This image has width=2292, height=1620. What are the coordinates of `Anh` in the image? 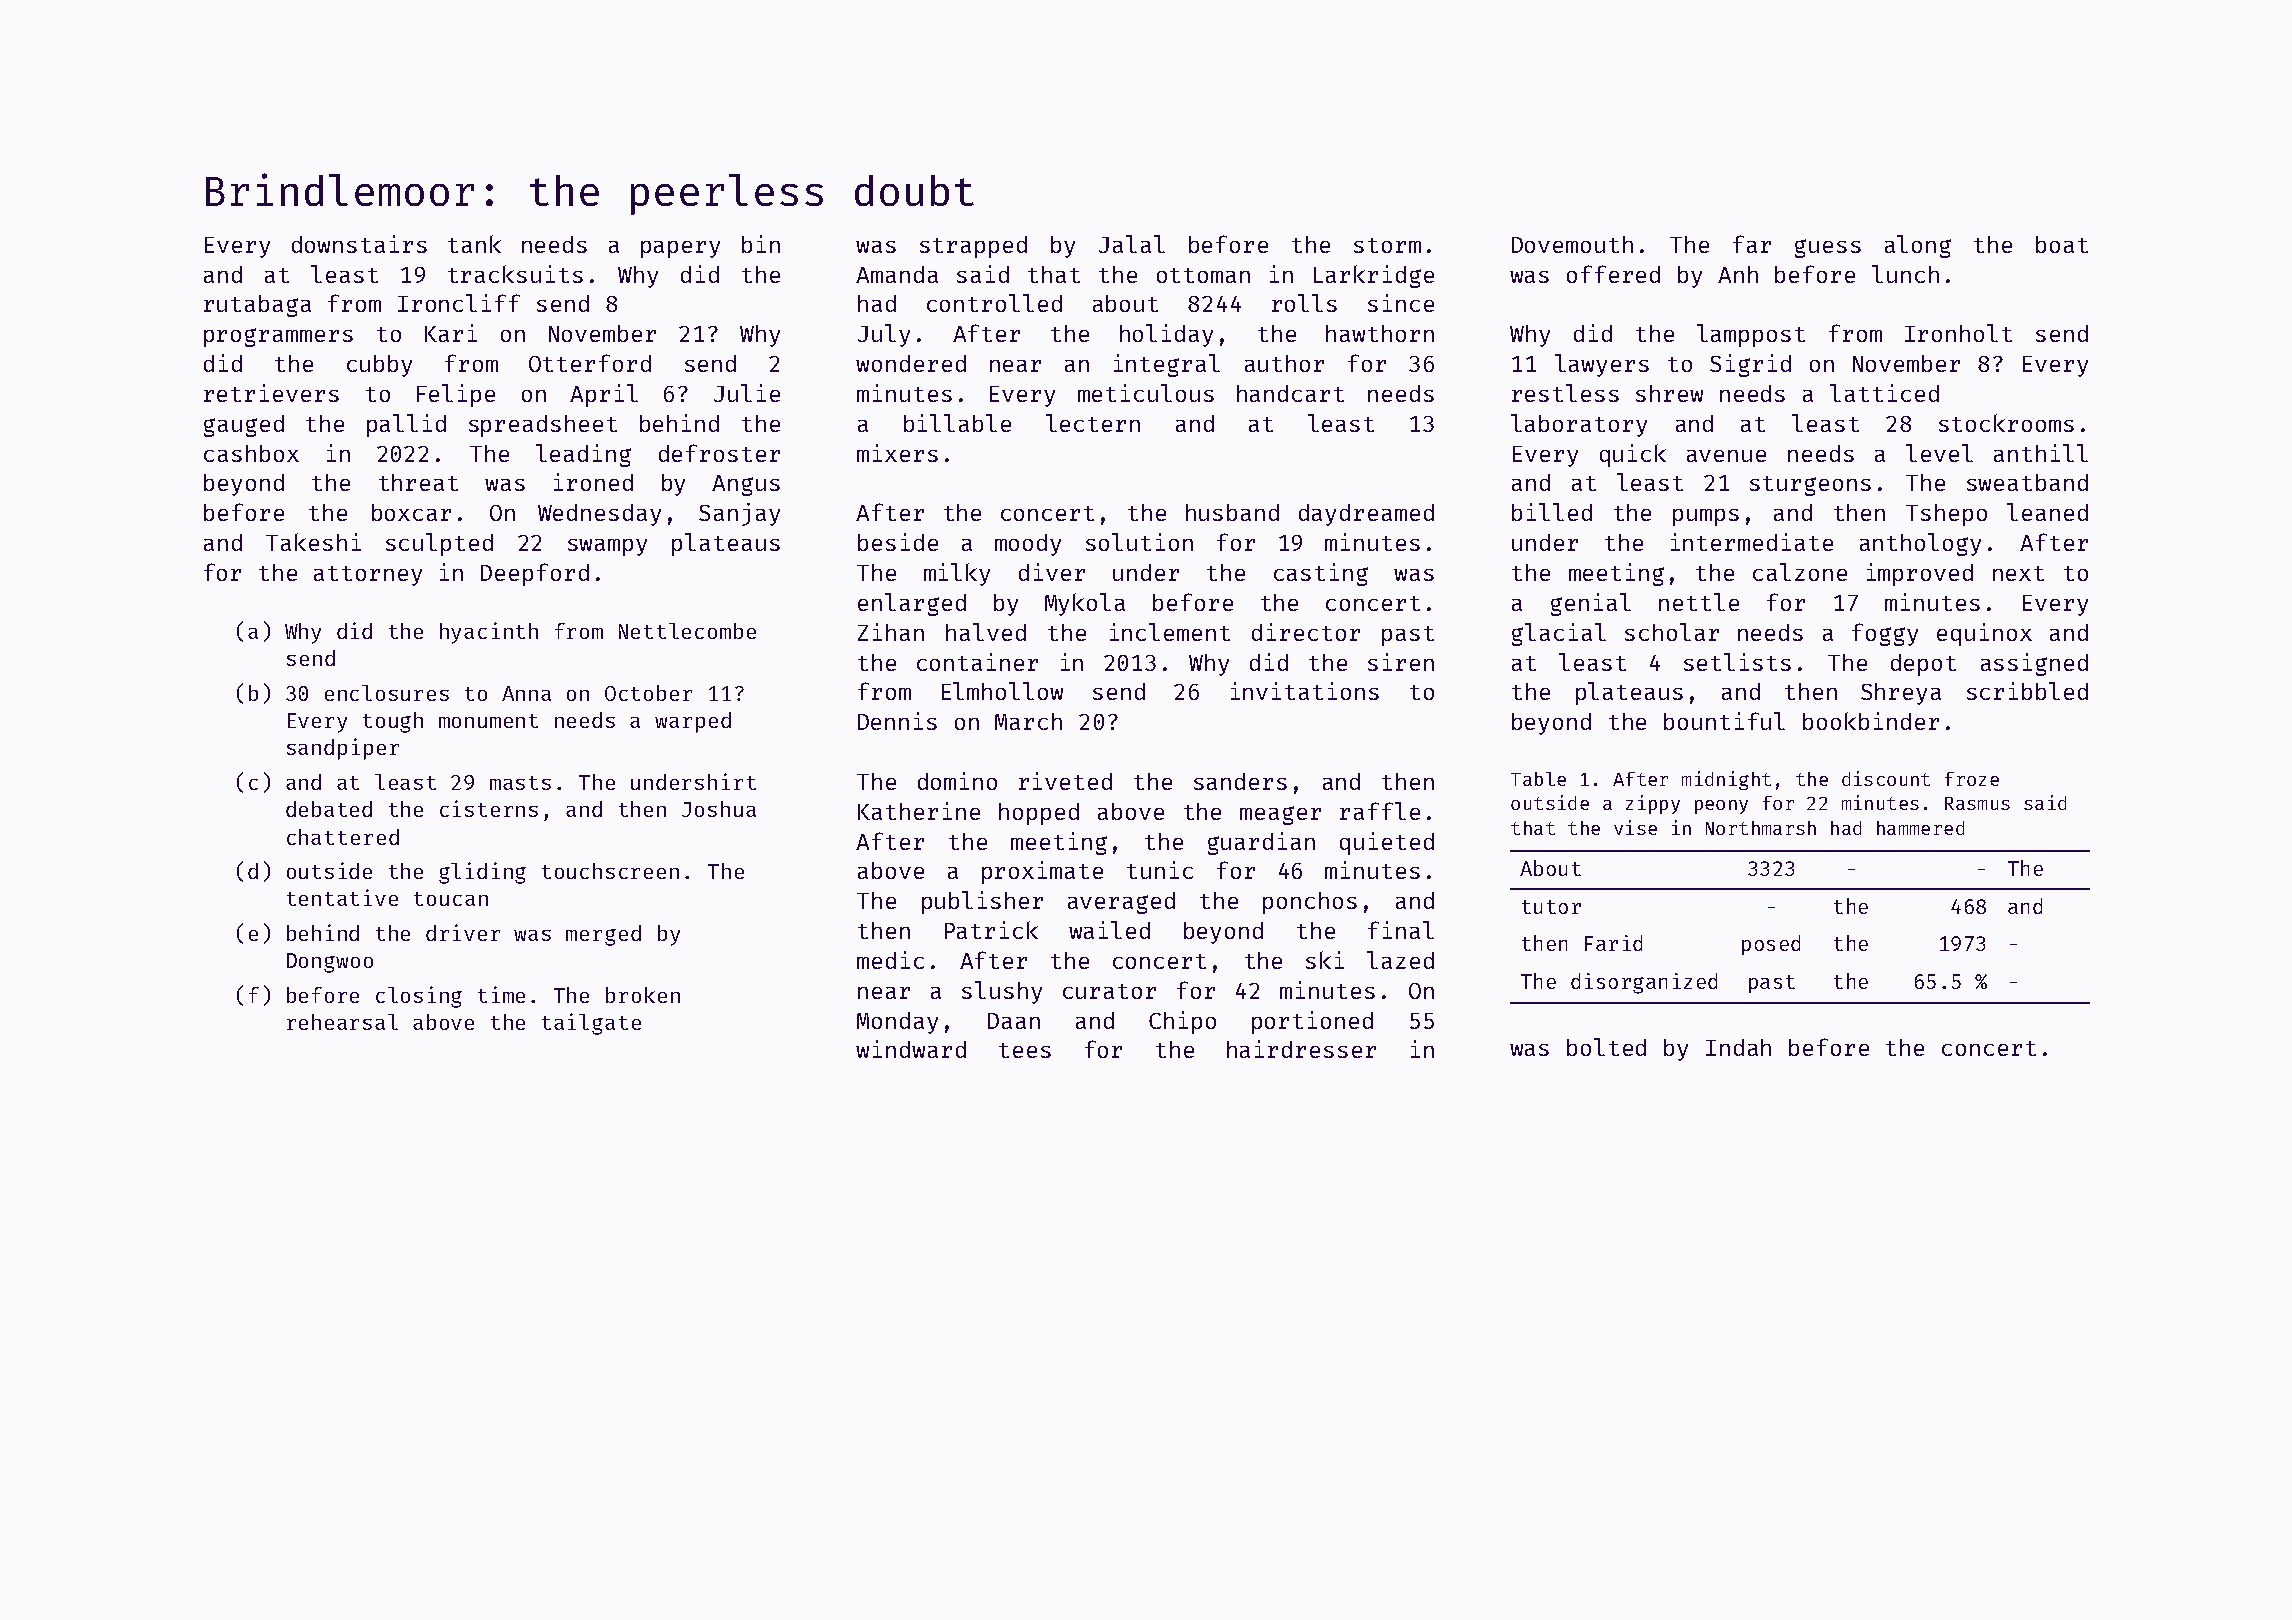 It's located at (1738, 274).
